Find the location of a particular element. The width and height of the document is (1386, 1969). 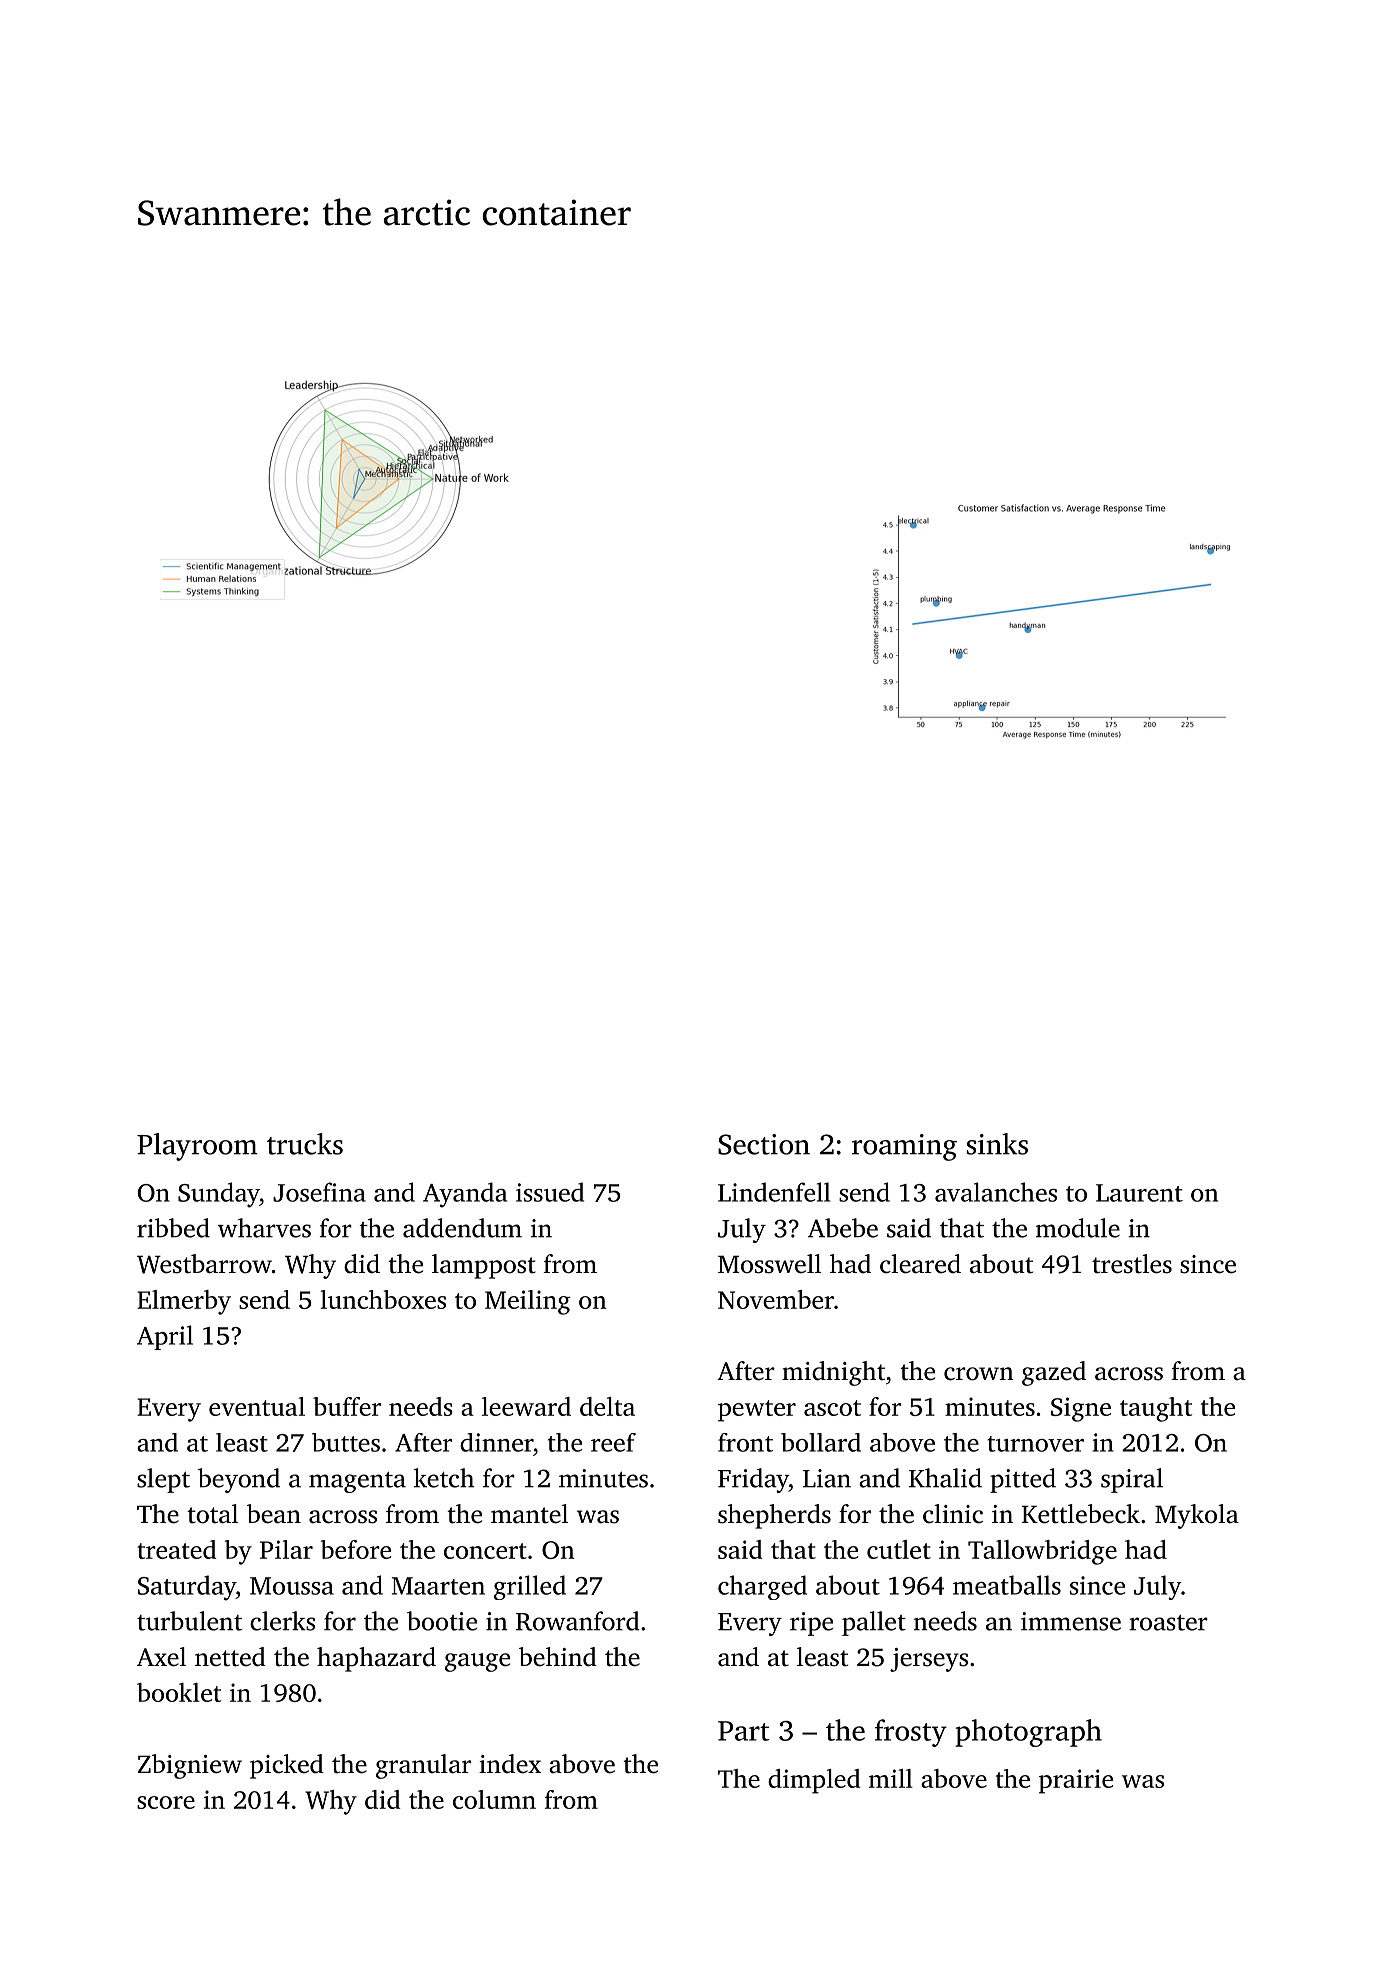

Mosswell is located at coordinates (769, 1264).
